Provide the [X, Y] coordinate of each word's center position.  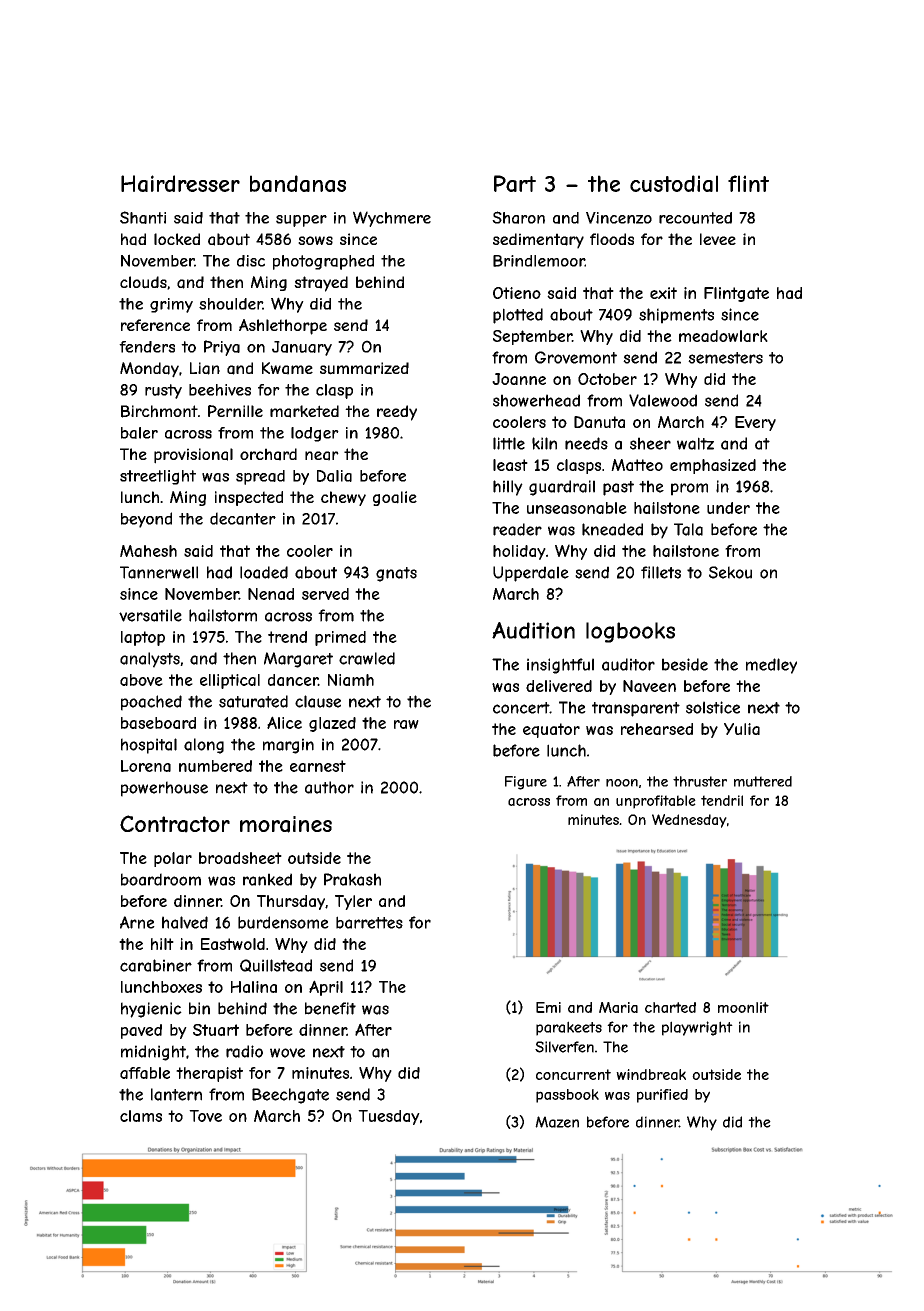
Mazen [557, 1122]
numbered [215, 766]
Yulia [742, 729]
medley [771, 666]
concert [521, 708]
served [325, 594]
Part [515, 183]
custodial [674, 183]
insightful [560, 666]
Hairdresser [180, 183]
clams [141, 1116]
